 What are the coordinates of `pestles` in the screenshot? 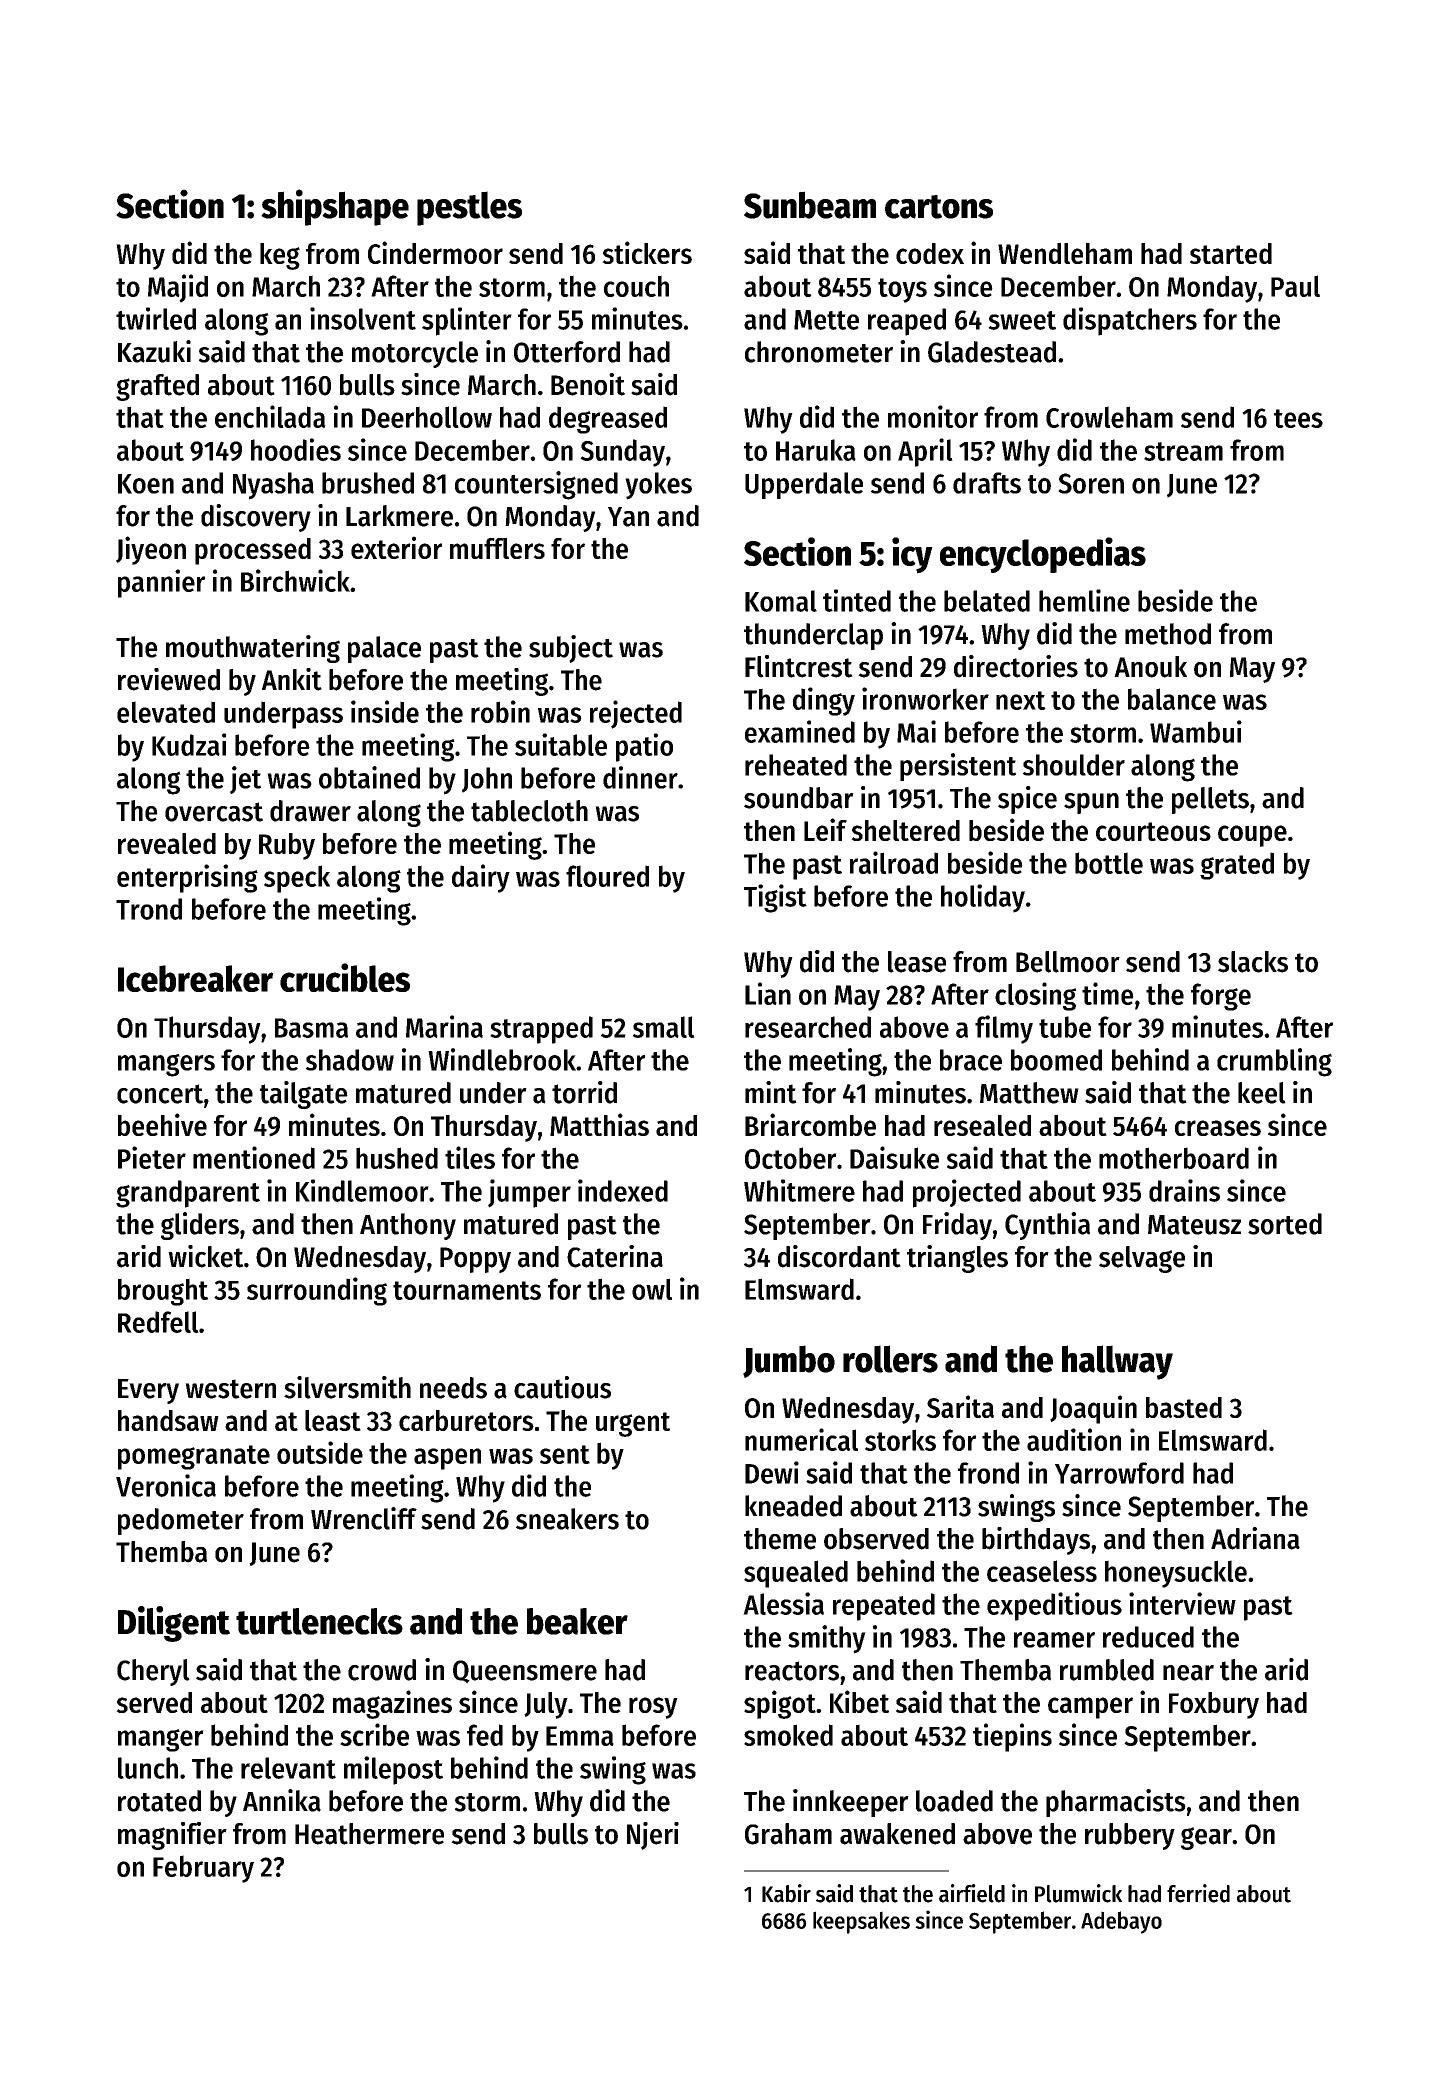 It's located at (469, 208).
